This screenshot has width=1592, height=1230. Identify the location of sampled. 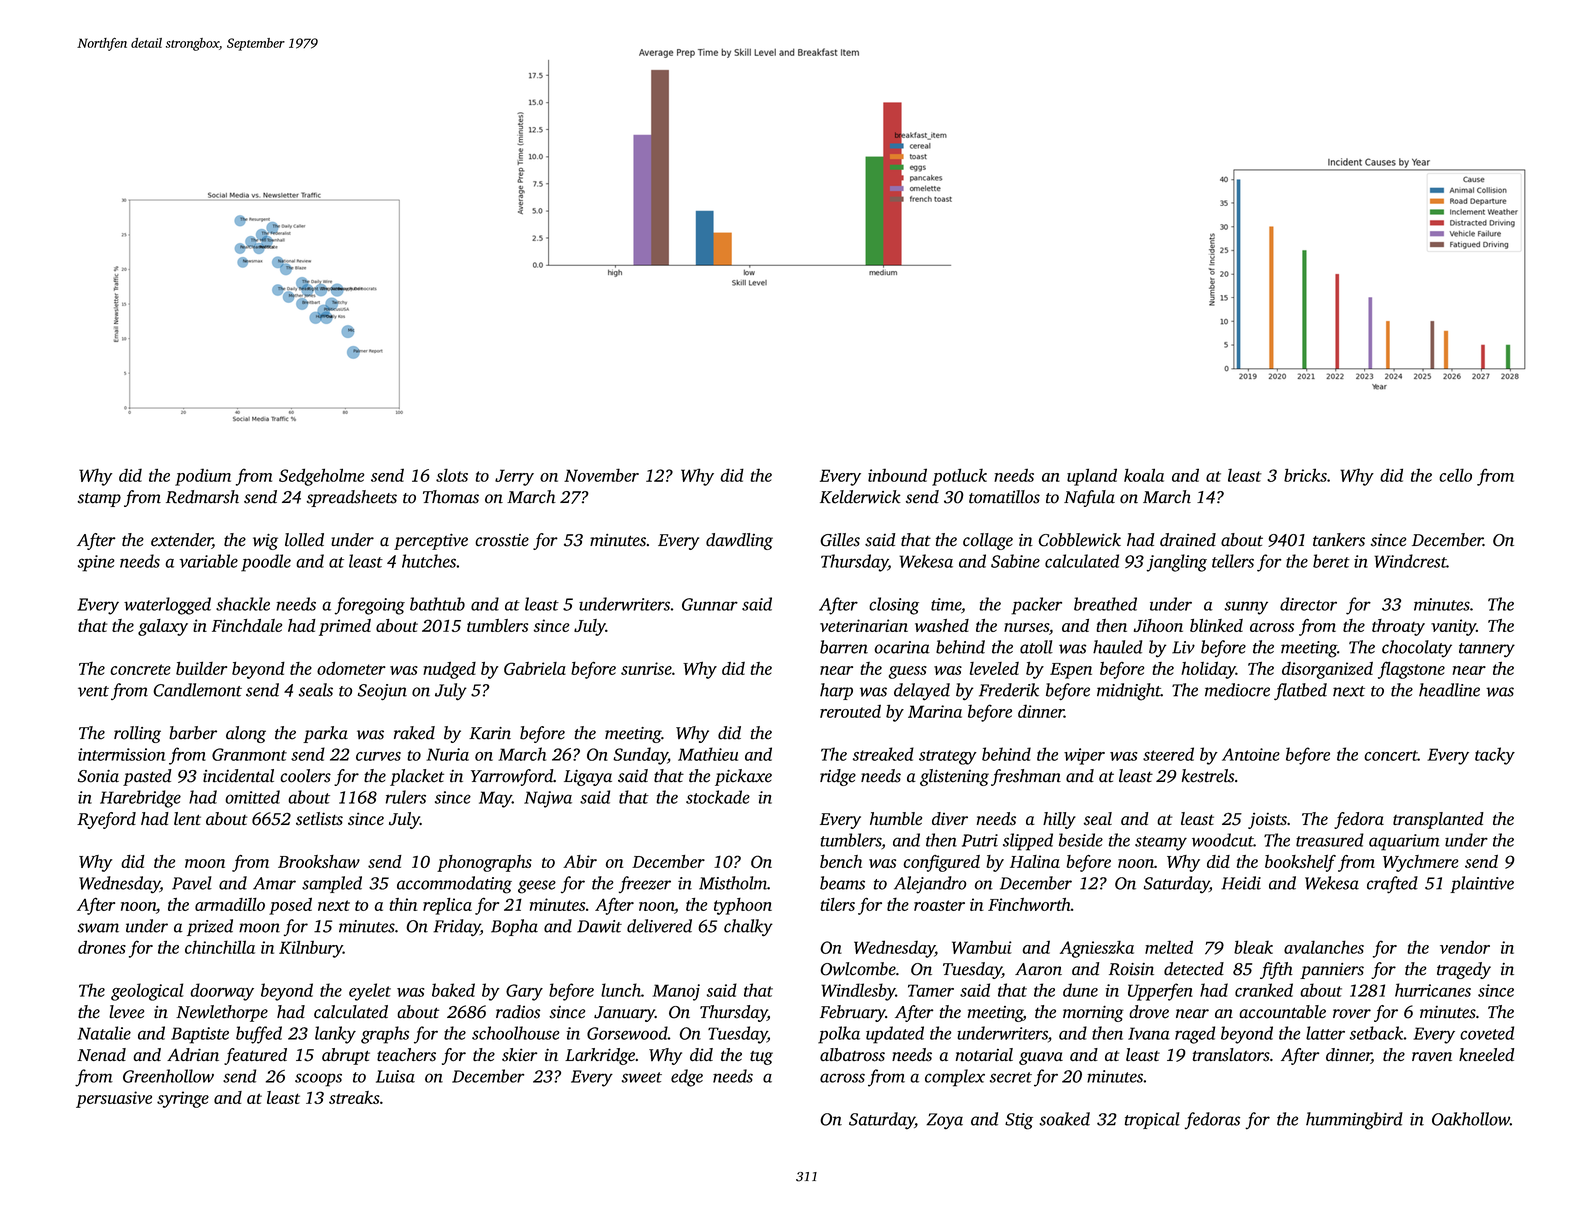
(332, 884).
